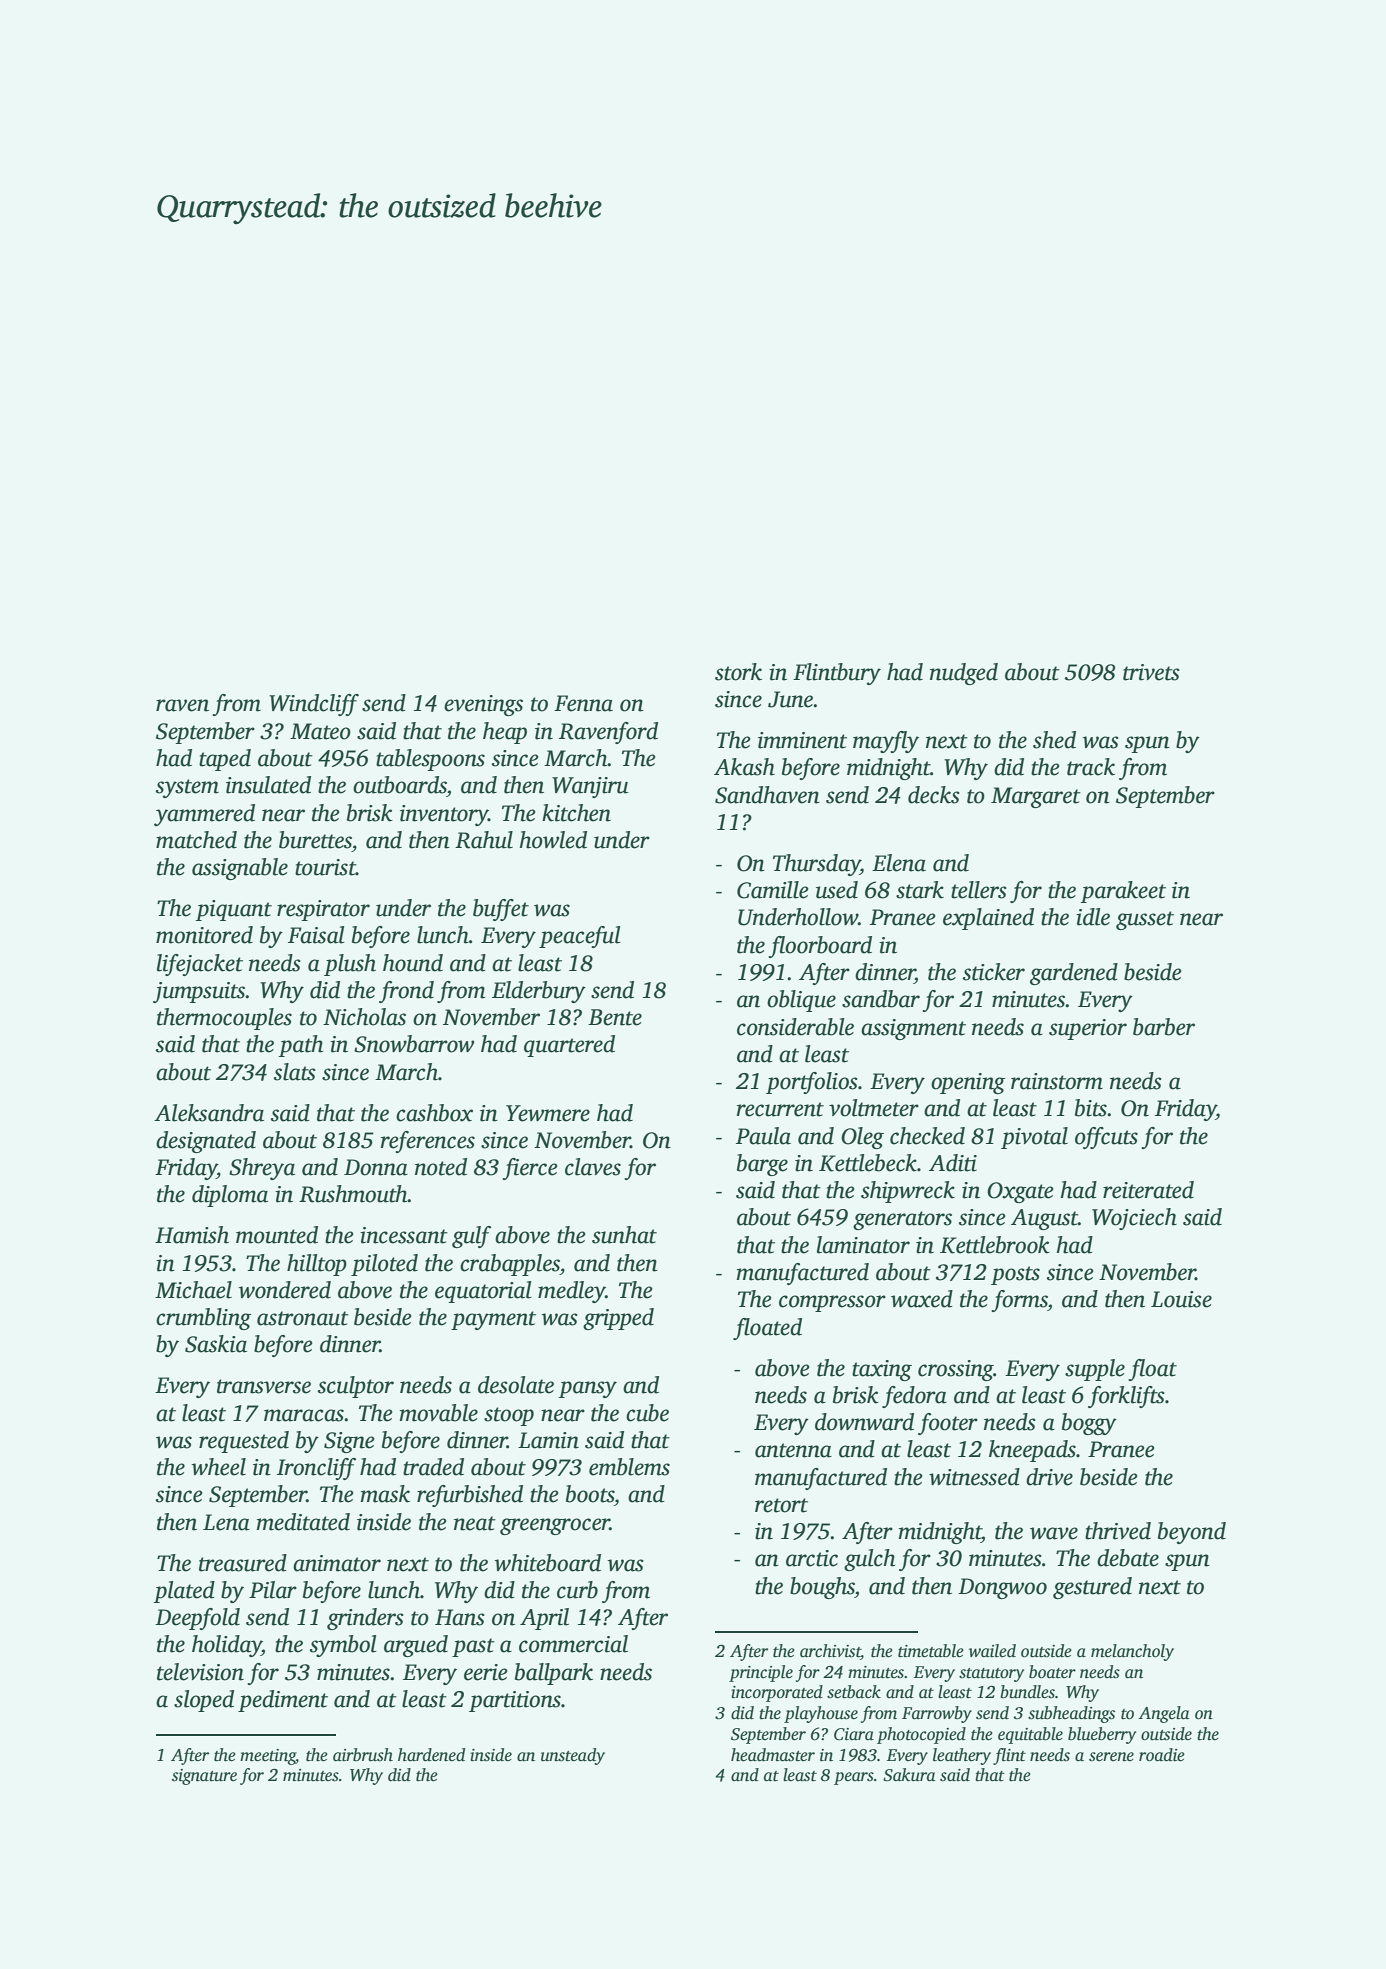 The image size is (1386, 1969). I want to click on decks, so click(934, 795).
